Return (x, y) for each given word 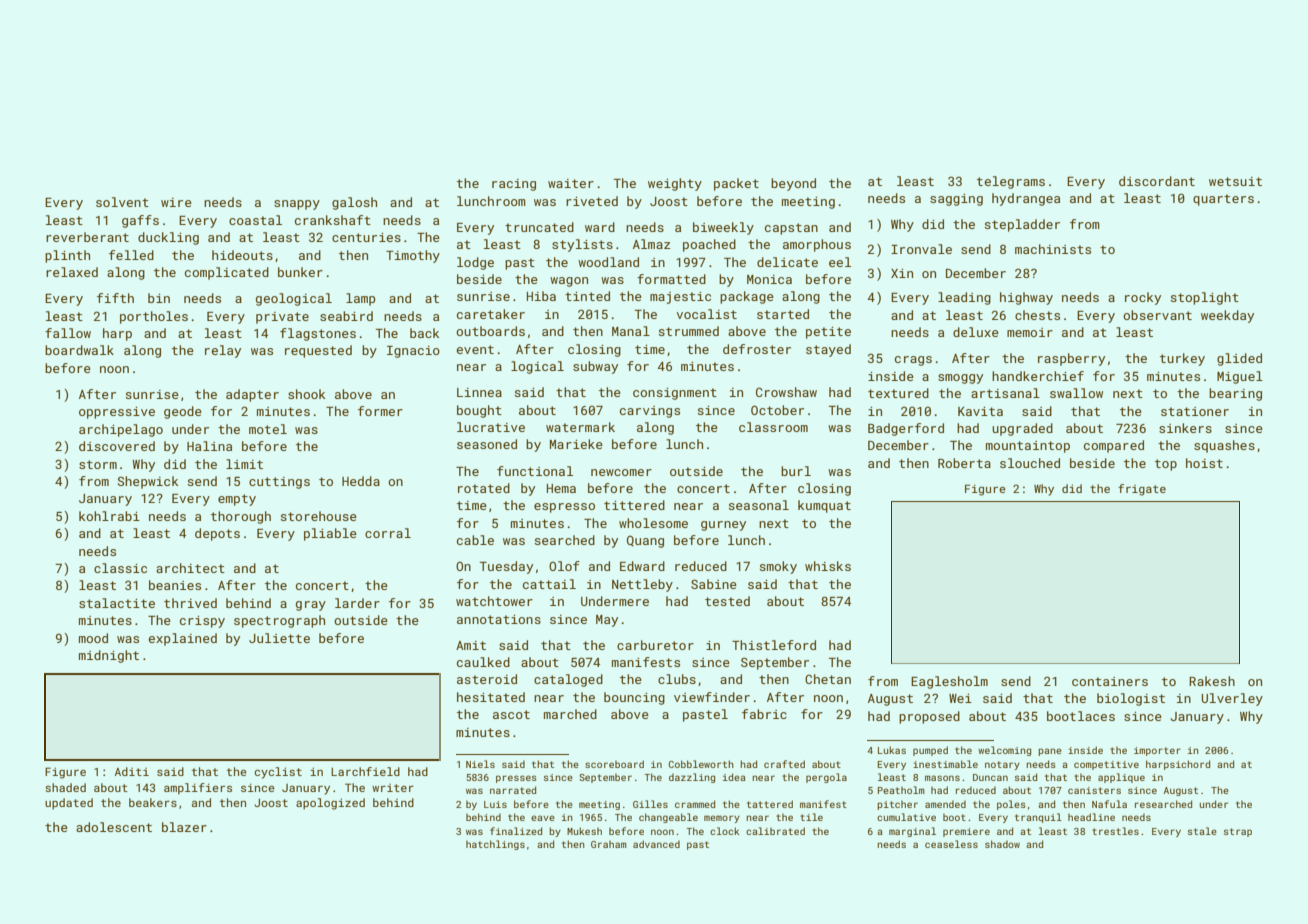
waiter (571, 183)
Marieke (576, 444)
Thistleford (774, 645)
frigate (1142, 490)
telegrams (1011, 182)
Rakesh (1212, 681)
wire (176, 202)
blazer (184, 827)
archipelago (121, 430)
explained (183, 639)
